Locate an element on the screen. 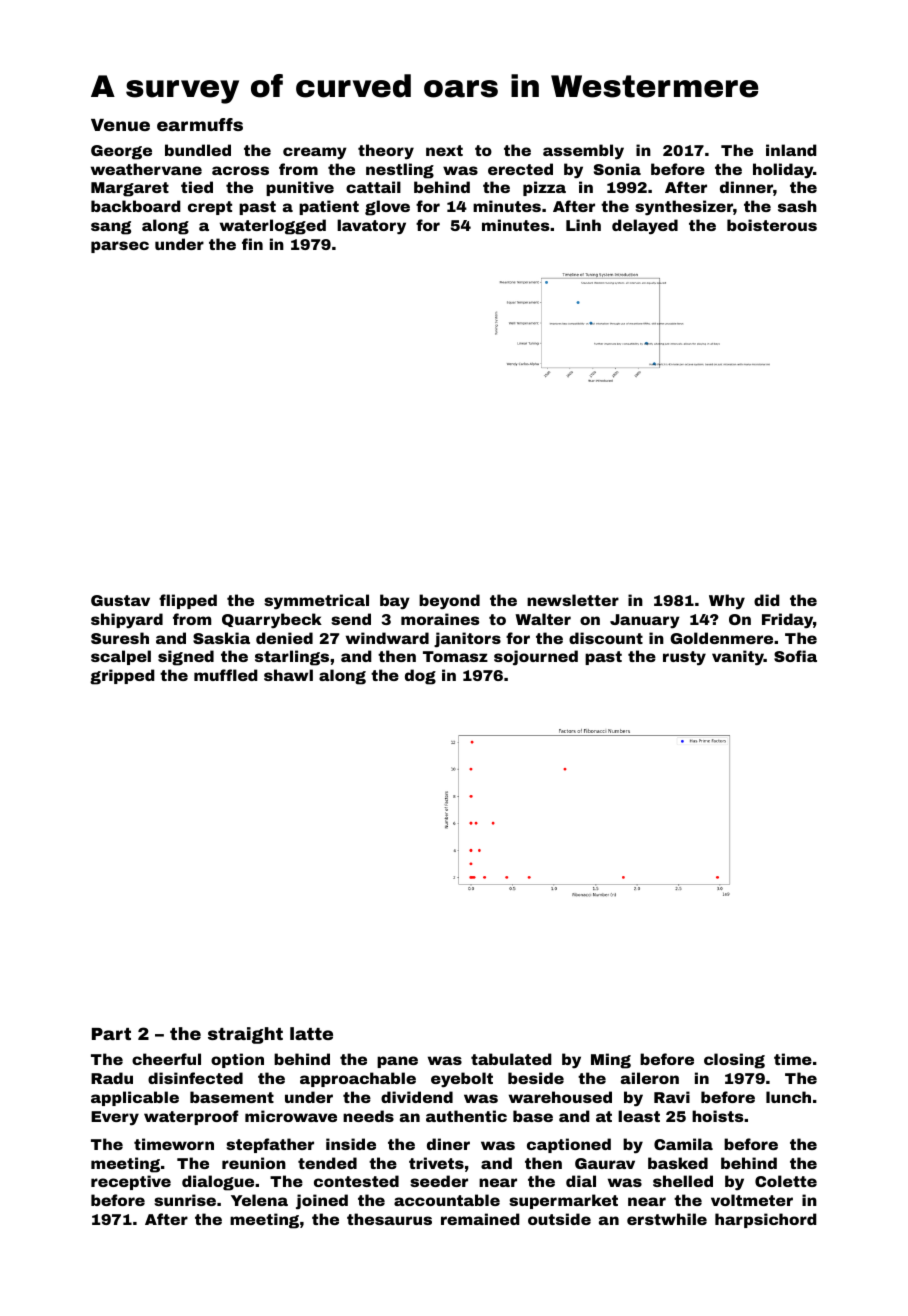 The height and width of the screenshot is (1316, 908). delayed is located at coordinates (645, 227).
